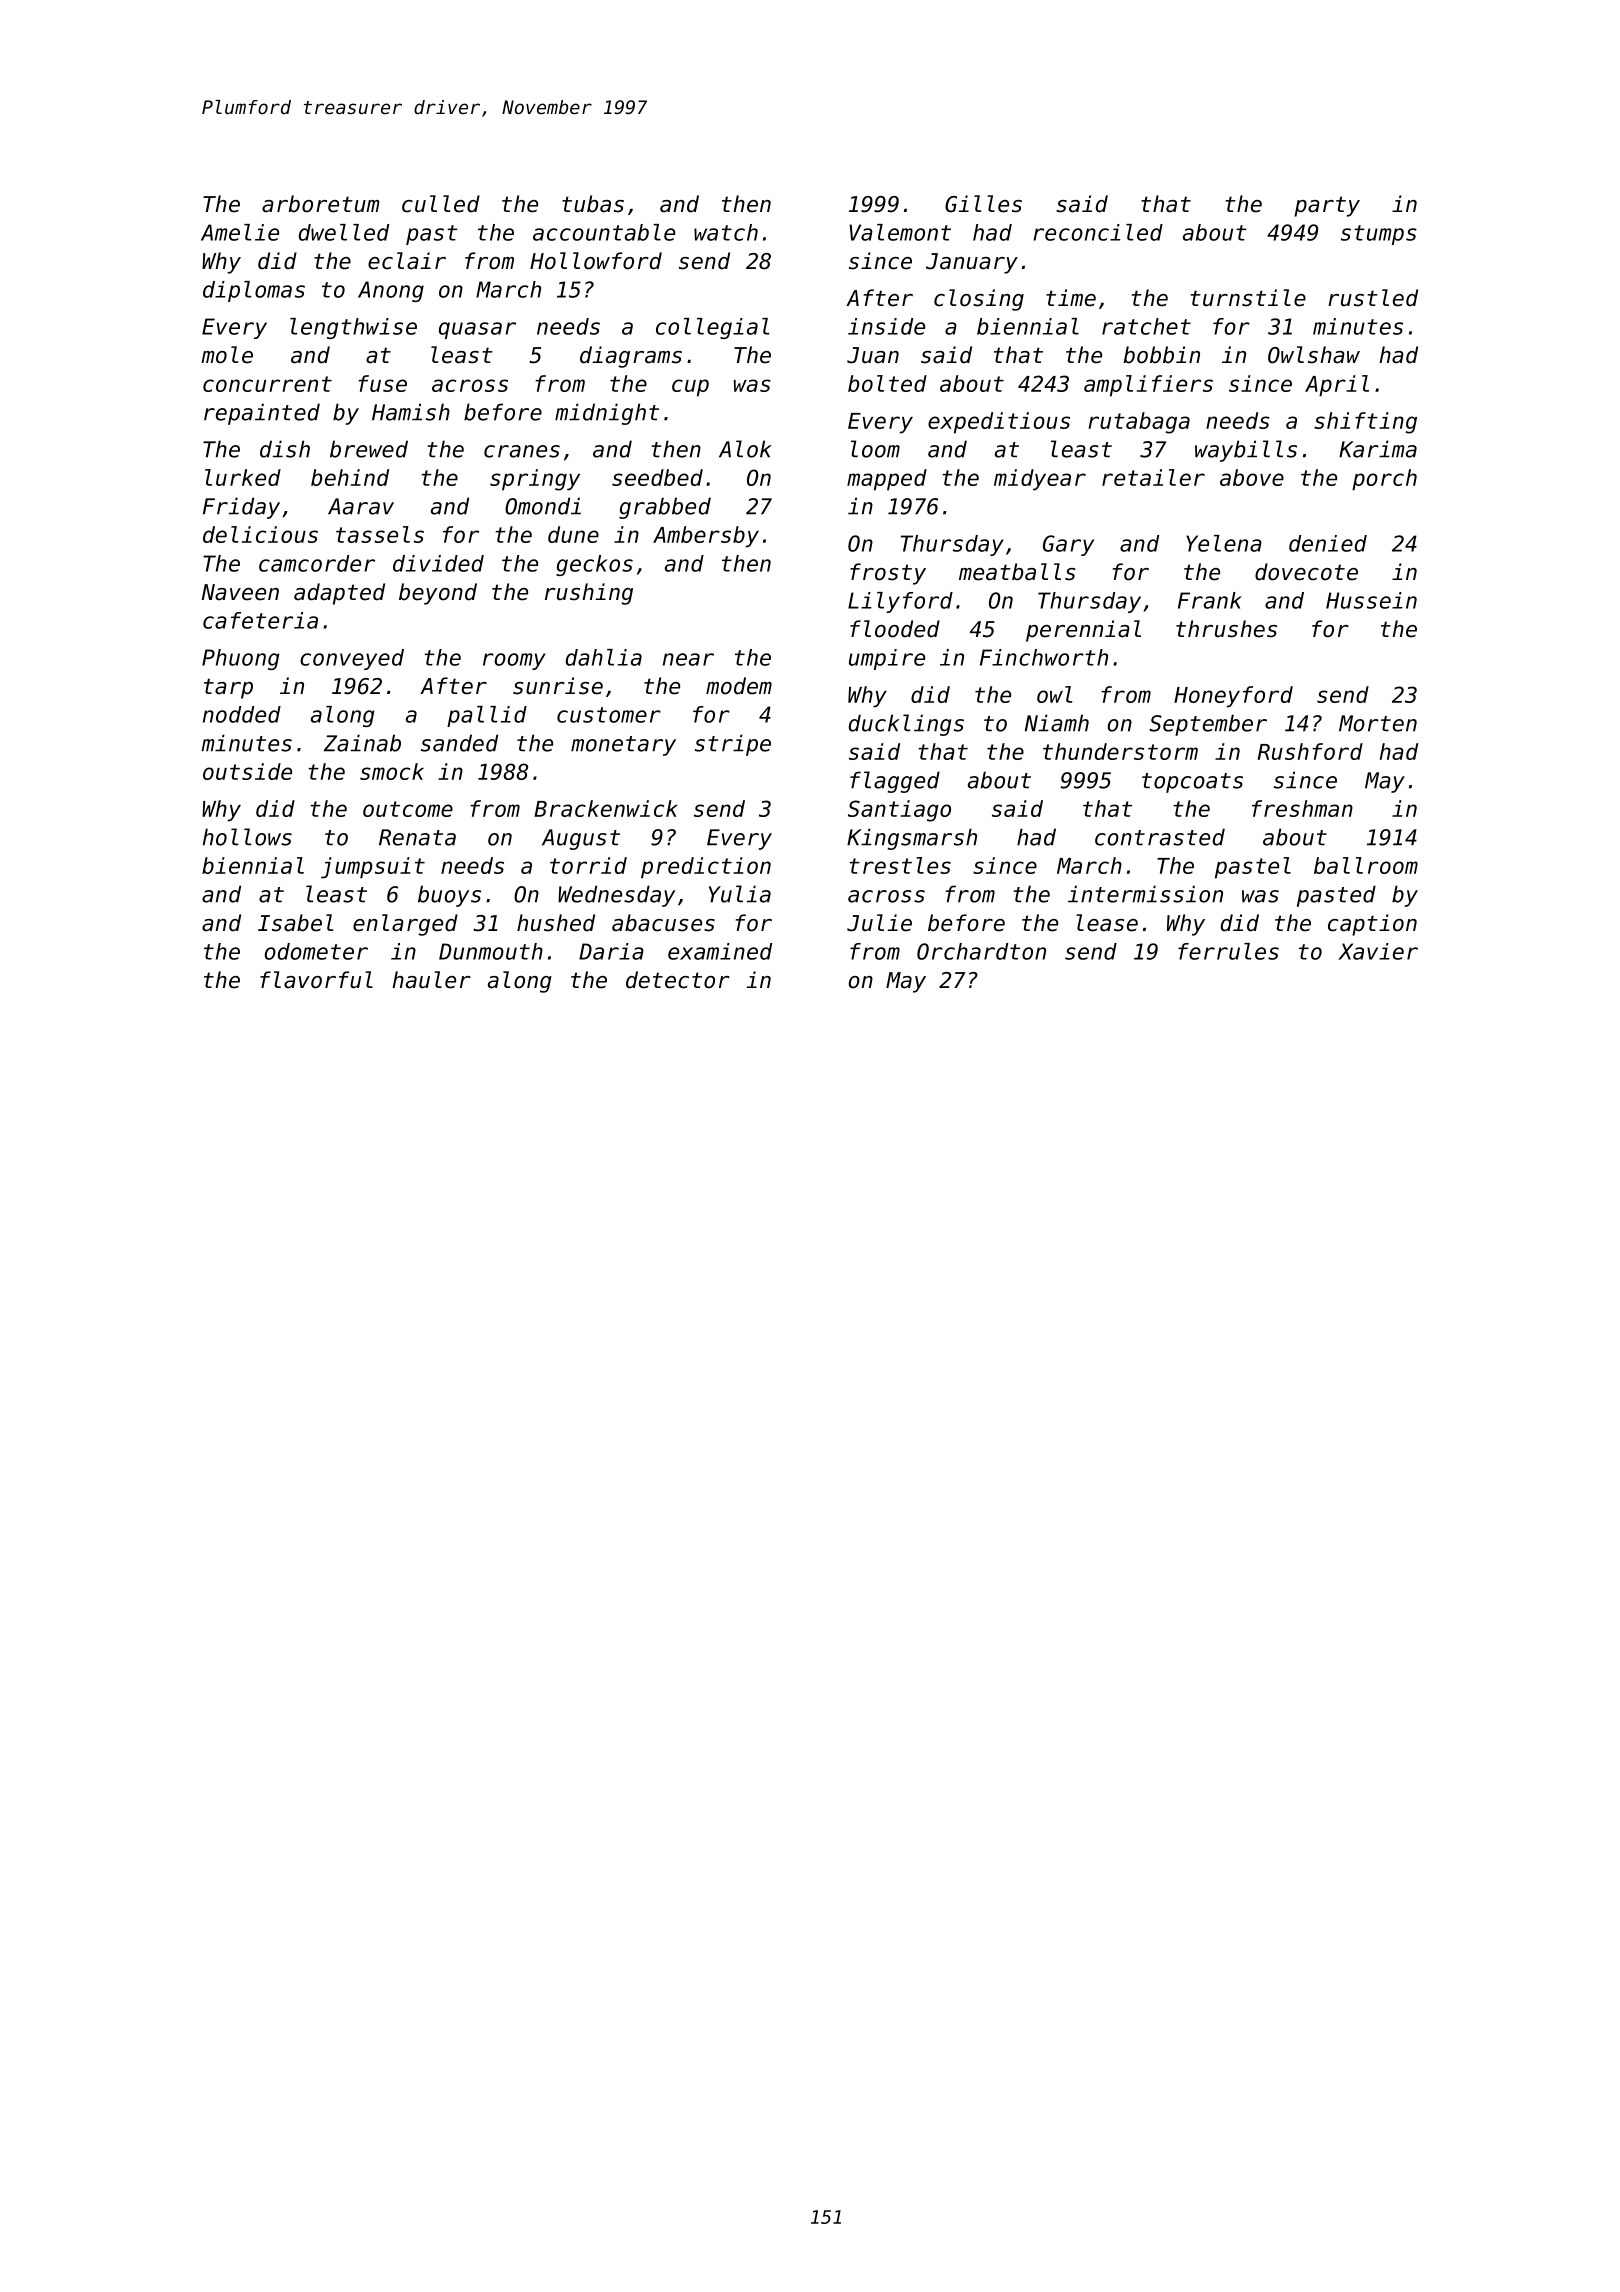  Describe the element at coordinates (713, 328) in the screenshot. I see `collegial` at that location.
